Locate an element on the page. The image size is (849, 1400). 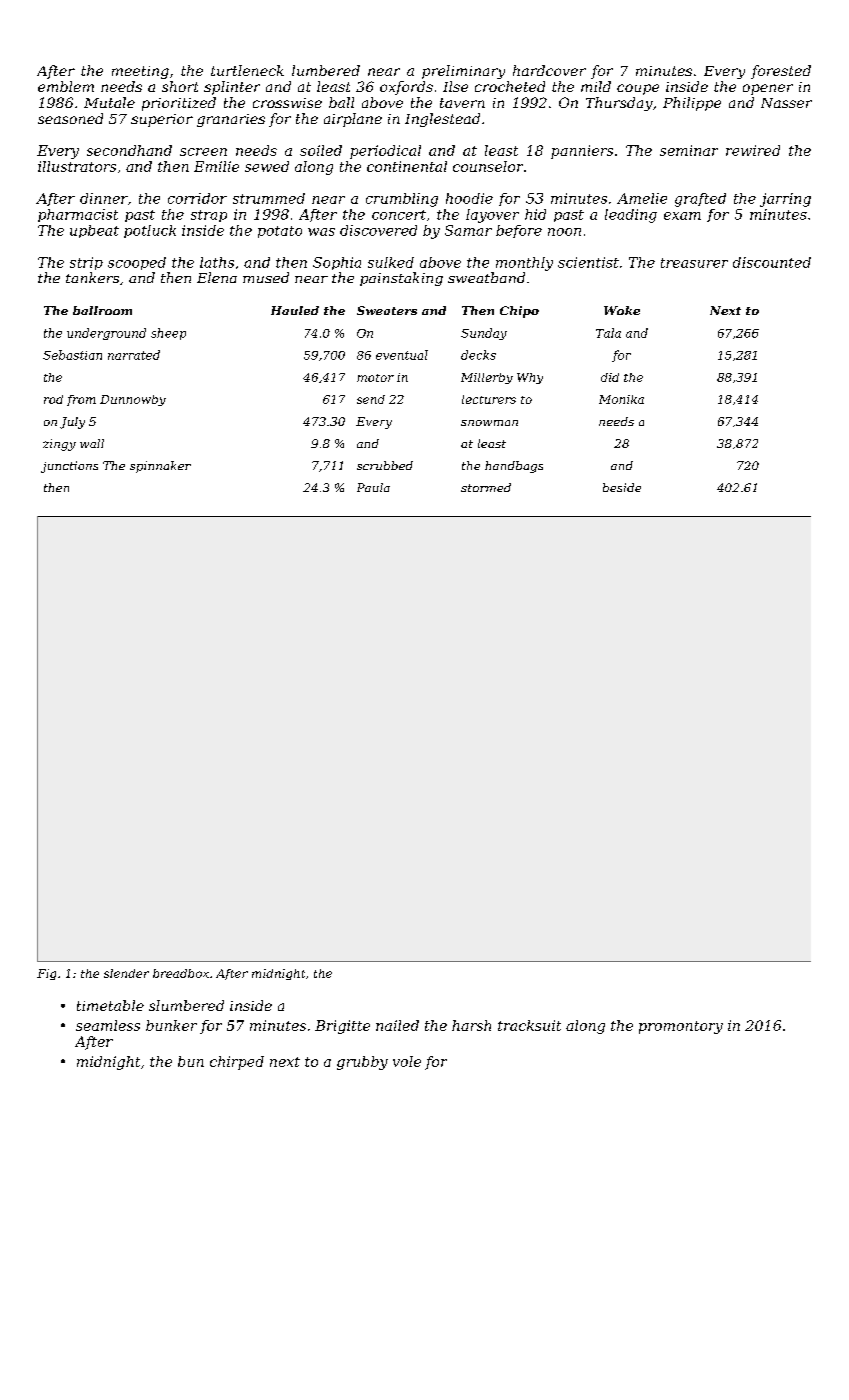
coupe is located at coordinates (638, 89).
